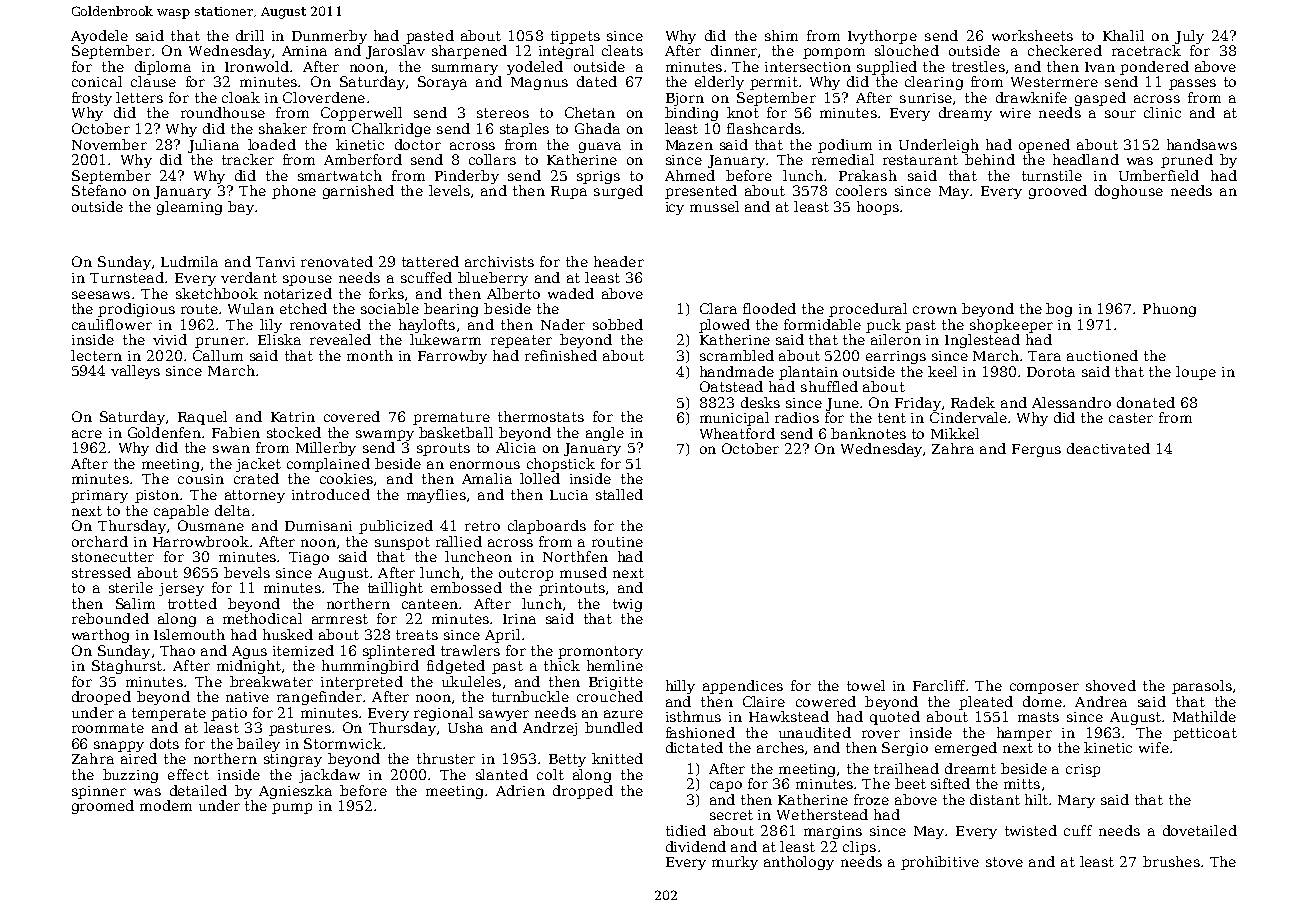  I want to click on crown, so click(935, 310).
